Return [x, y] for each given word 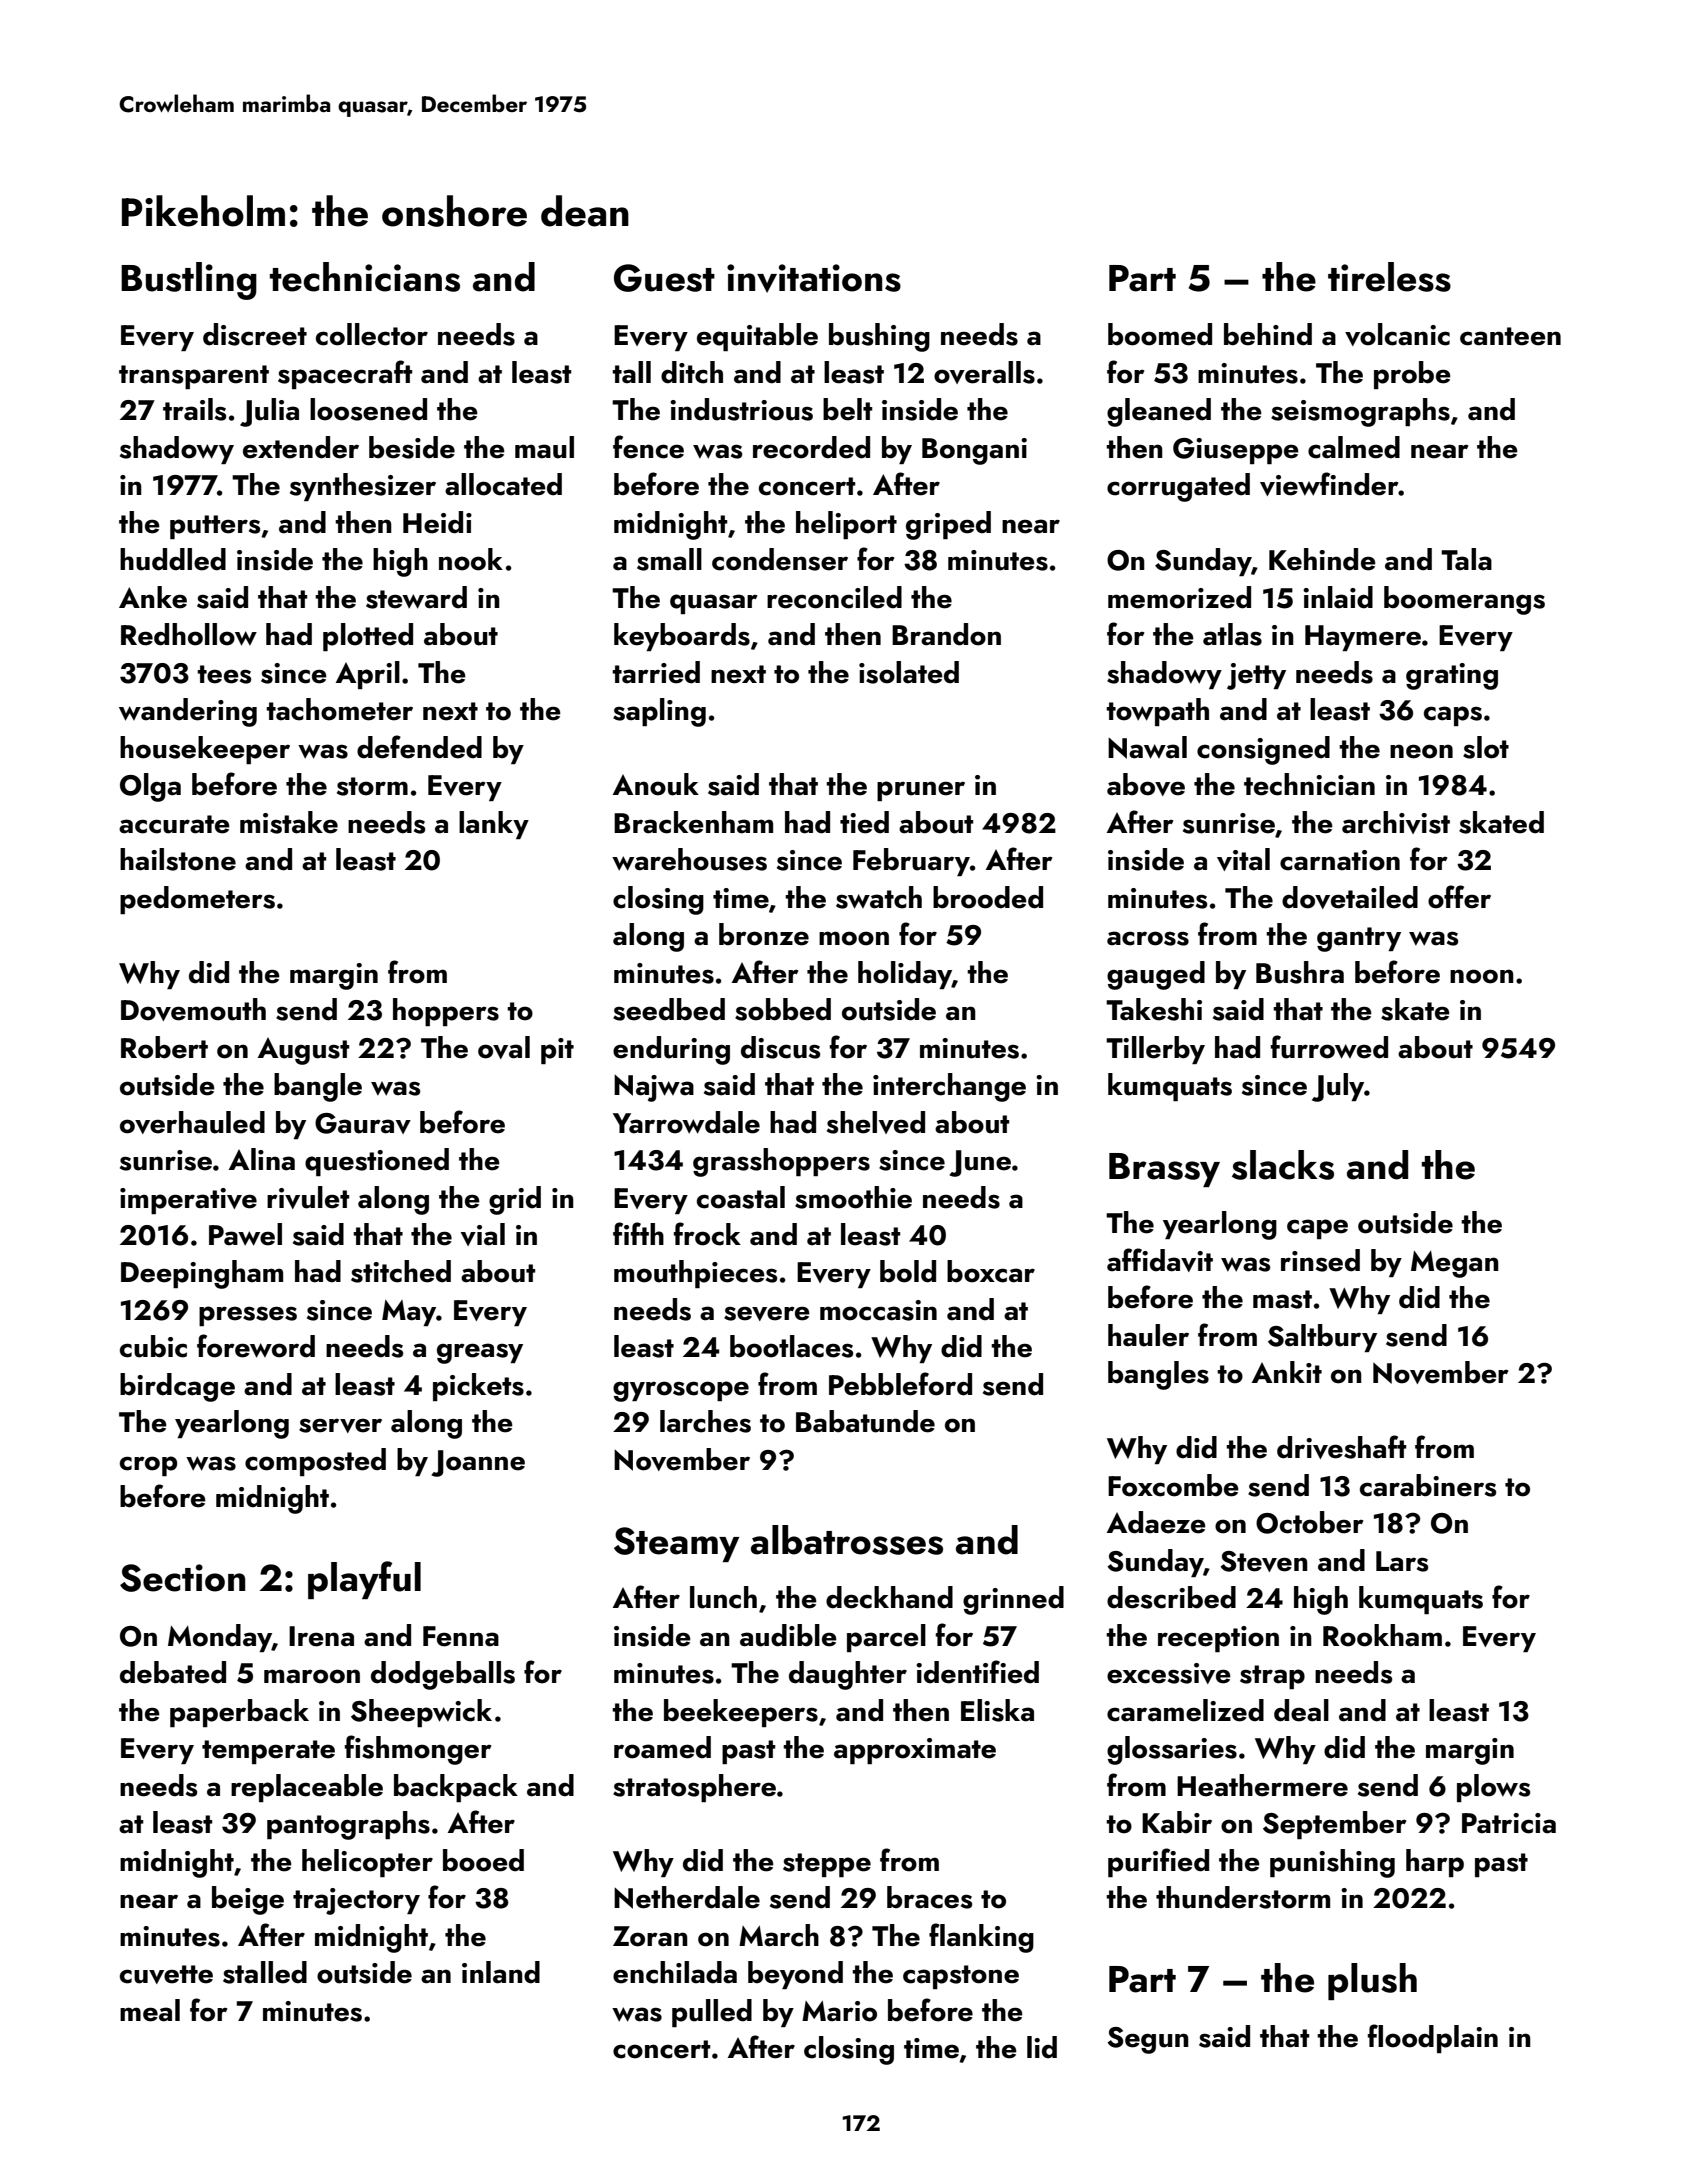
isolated [909, 672]
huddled [173, 559]
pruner [921, 791]
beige [248, 1900]
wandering [188, 712]
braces [929, 1897]
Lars [1402, 1561]
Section [182, 1578]
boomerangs [1464, 600]
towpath [1157, 712]
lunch [723, 1597]
